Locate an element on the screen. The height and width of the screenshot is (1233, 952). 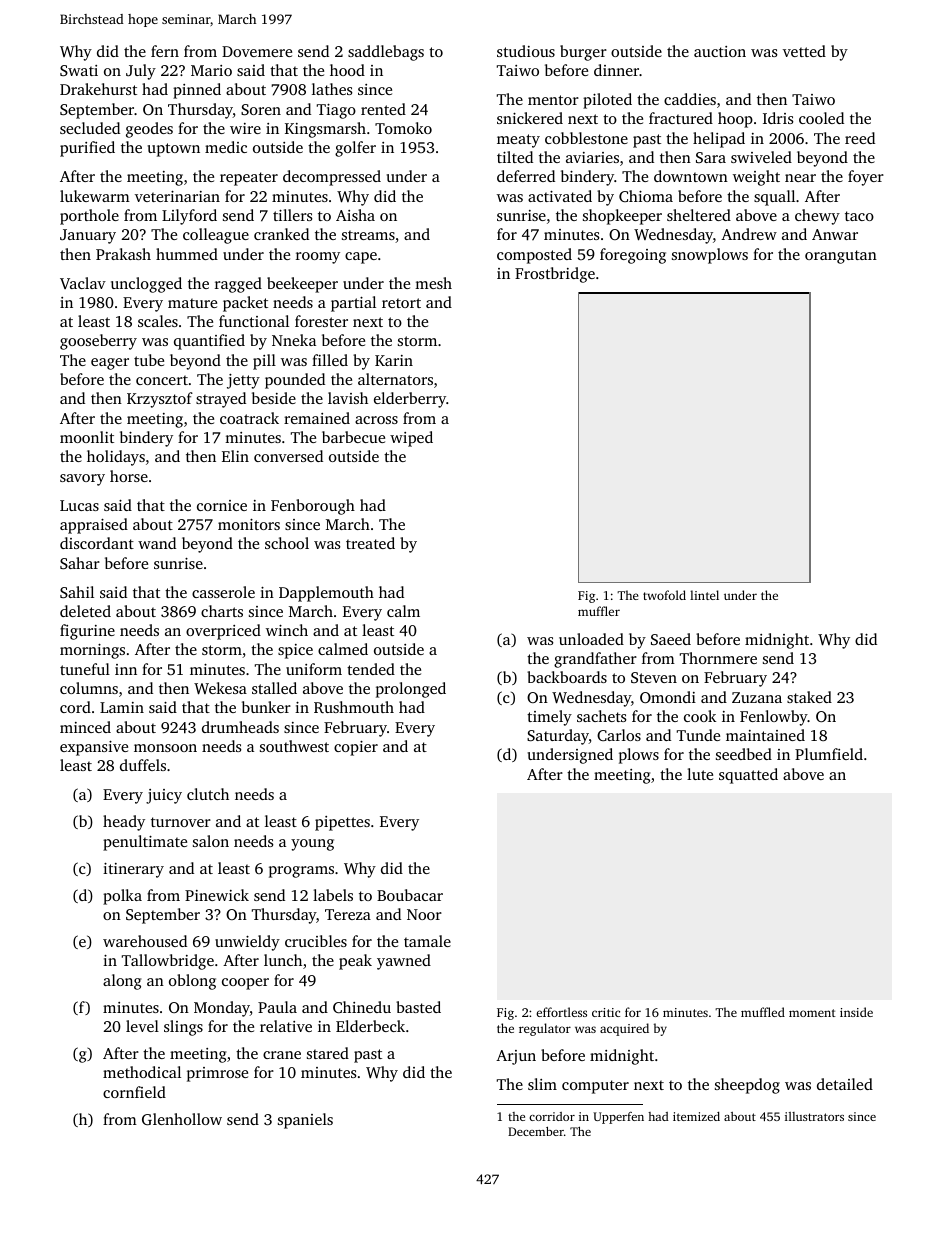
expansive is located at coordinates (94, 748).
